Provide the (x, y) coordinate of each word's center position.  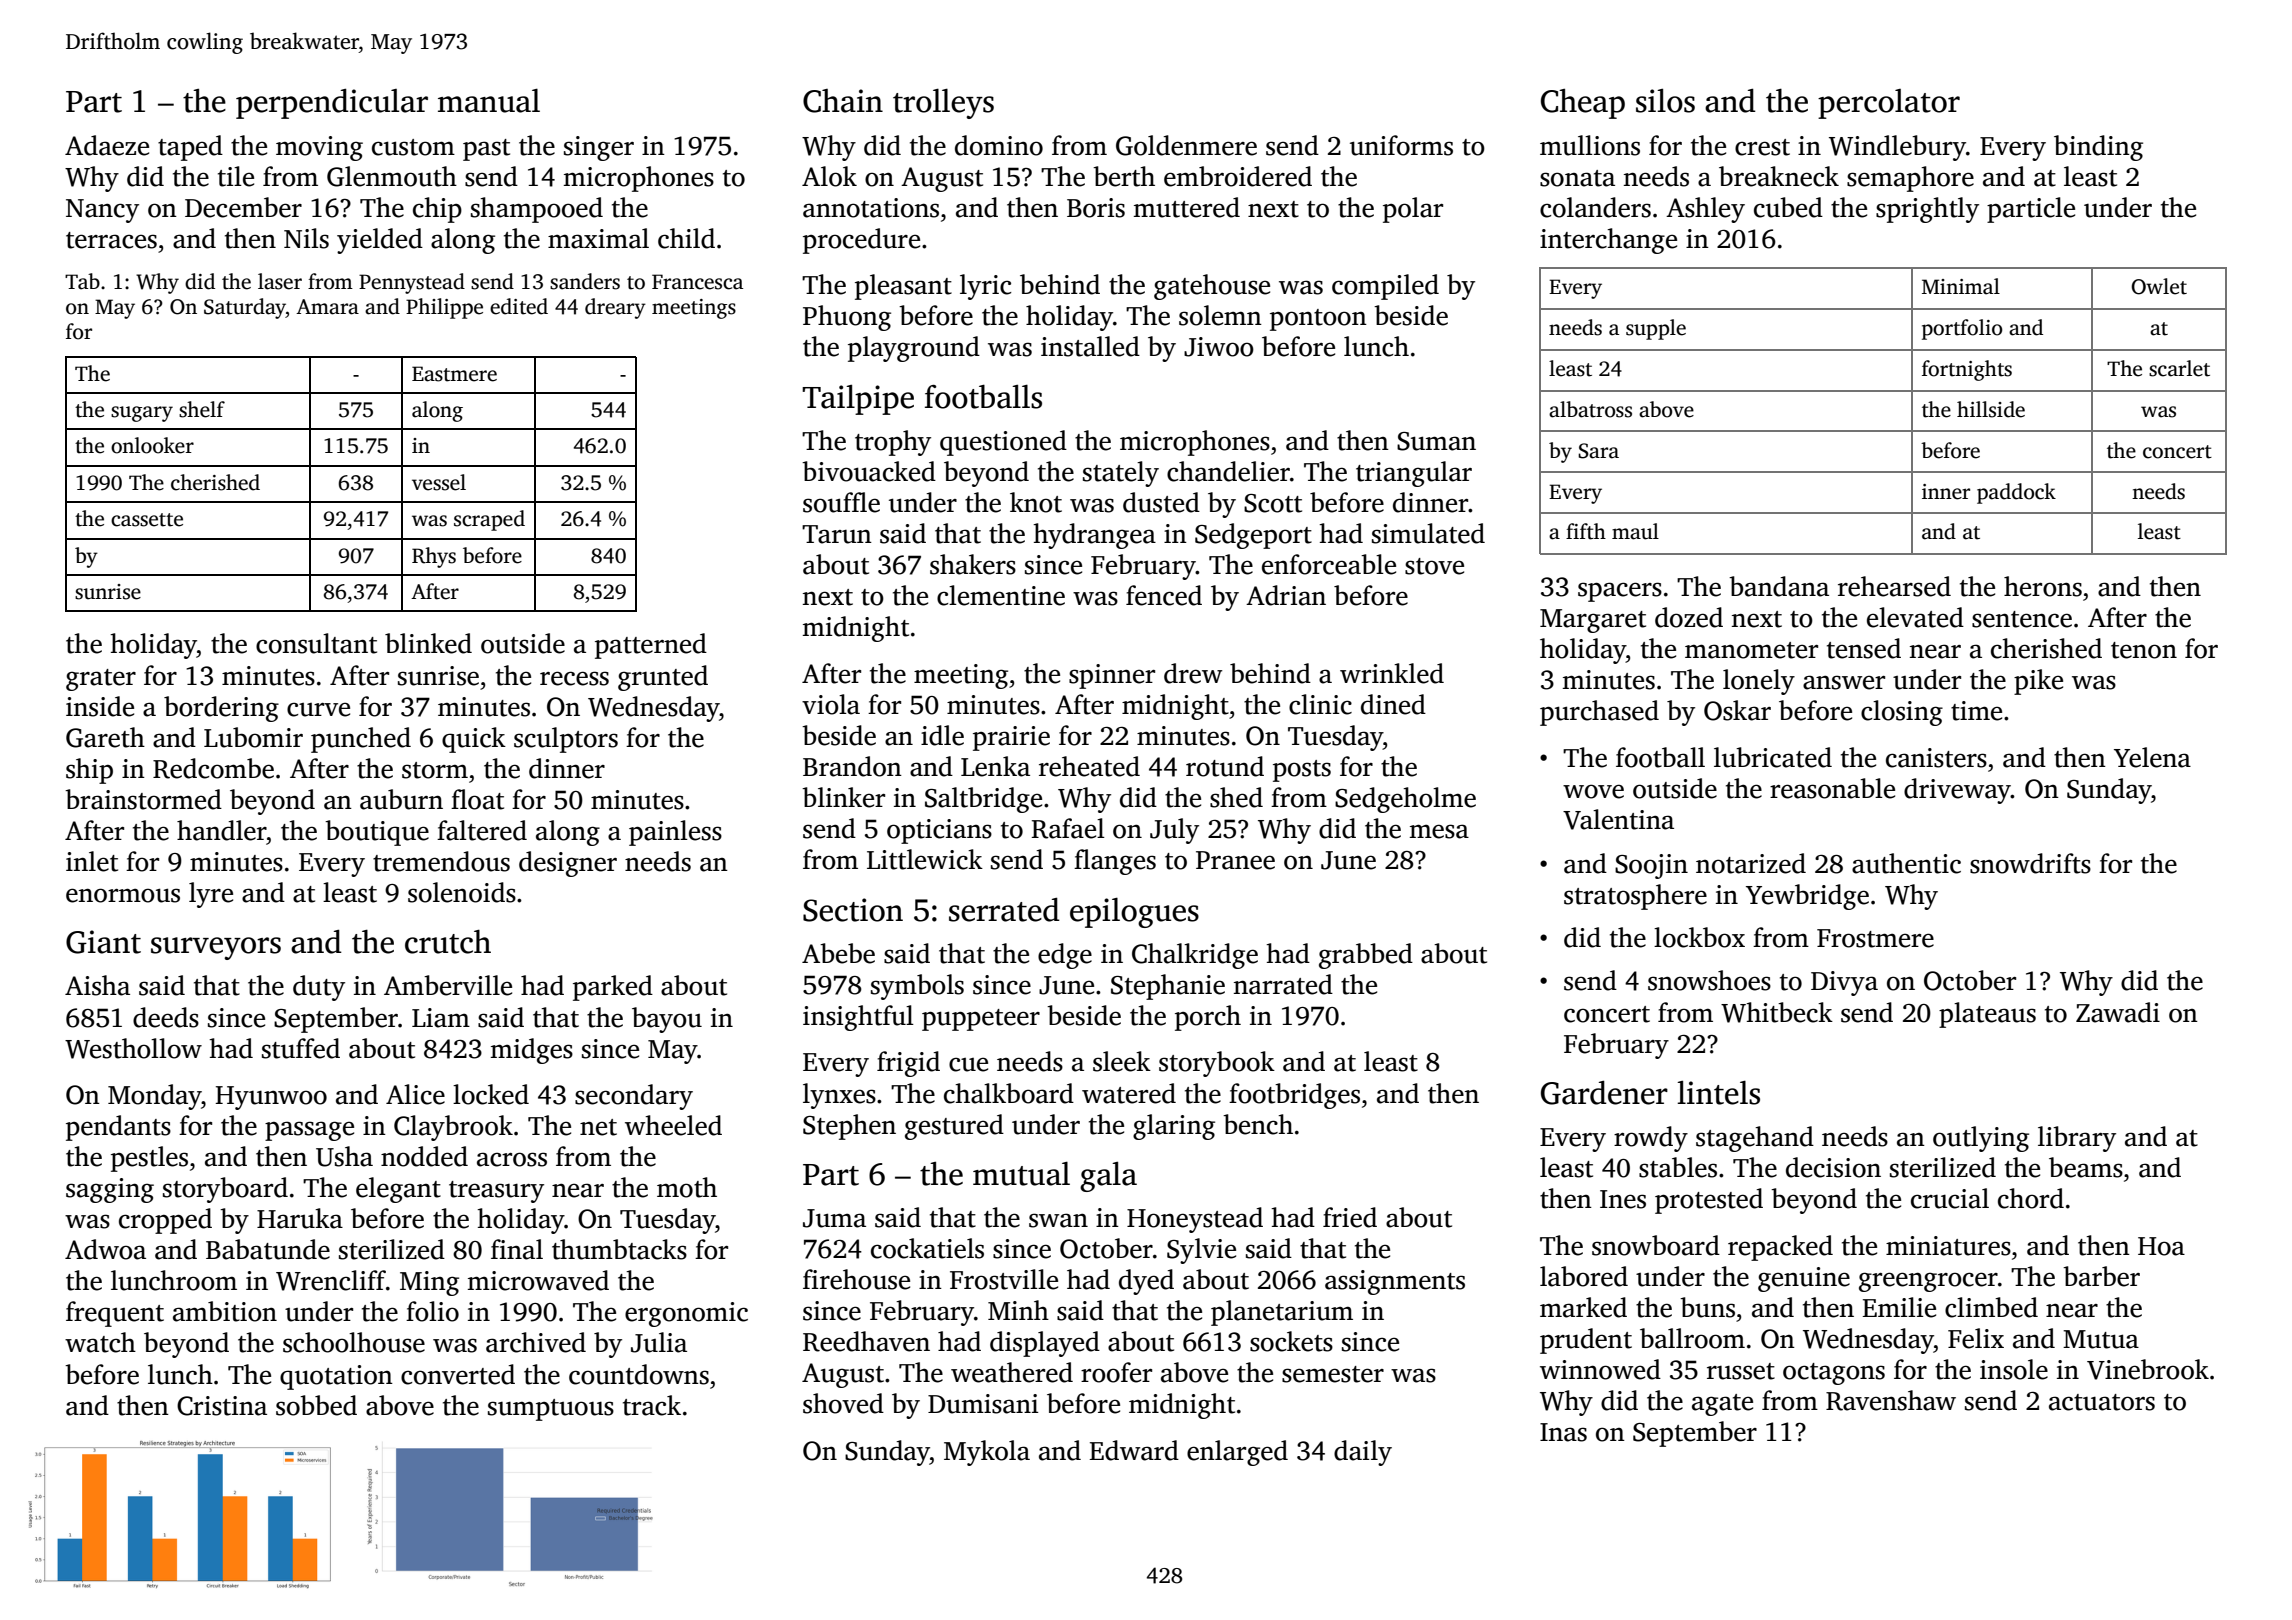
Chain (843, 101)
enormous (123, 895)
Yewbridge (1807, 897)
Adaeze (107, 145)
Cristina (222, 1406)
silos (1665, 101)
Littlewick (925, 859)
